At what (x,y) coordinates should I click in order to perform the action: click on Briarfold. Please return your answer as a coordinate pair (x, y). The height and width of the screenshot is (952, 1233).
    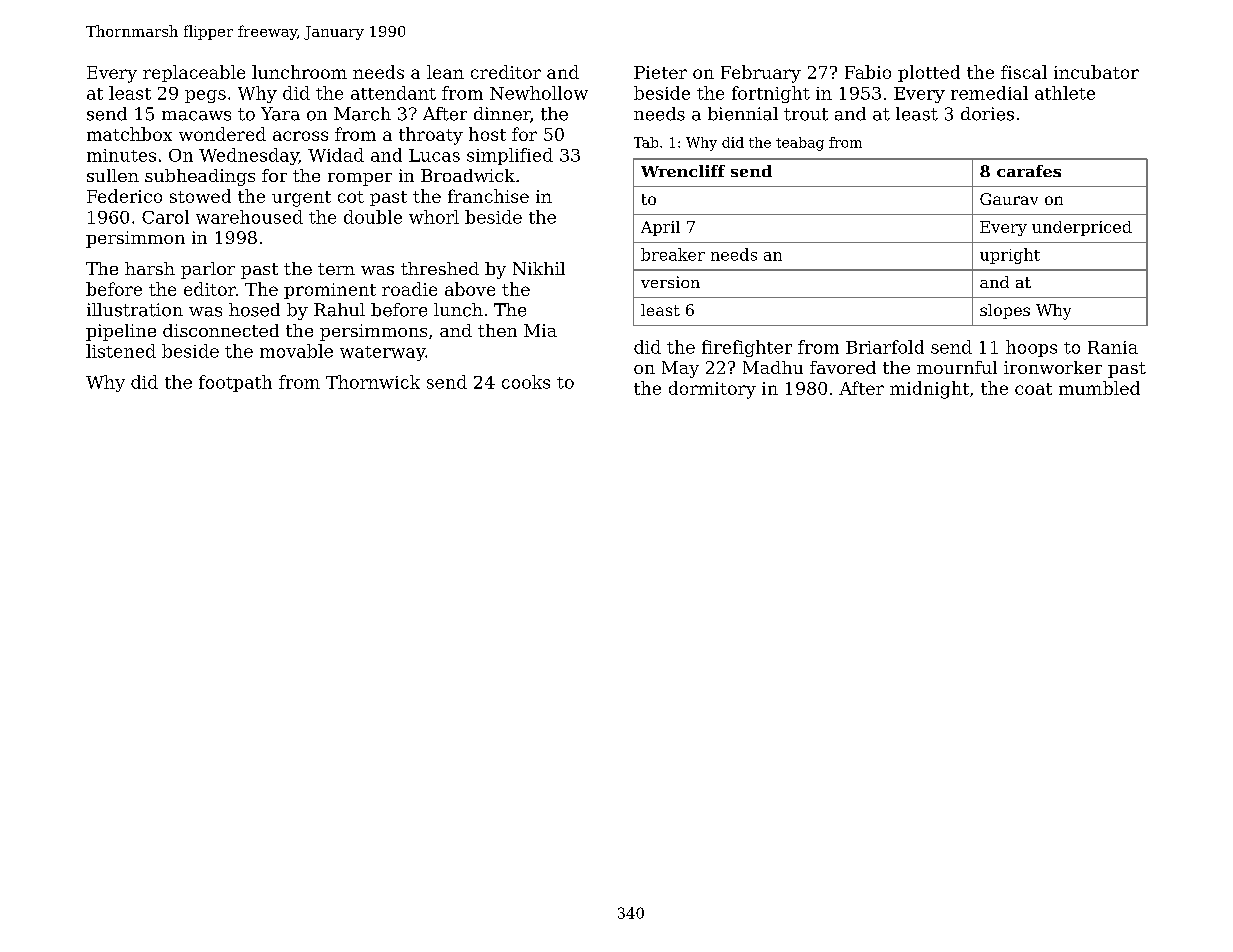
    Looking at the image, I should click on (885, 347).
